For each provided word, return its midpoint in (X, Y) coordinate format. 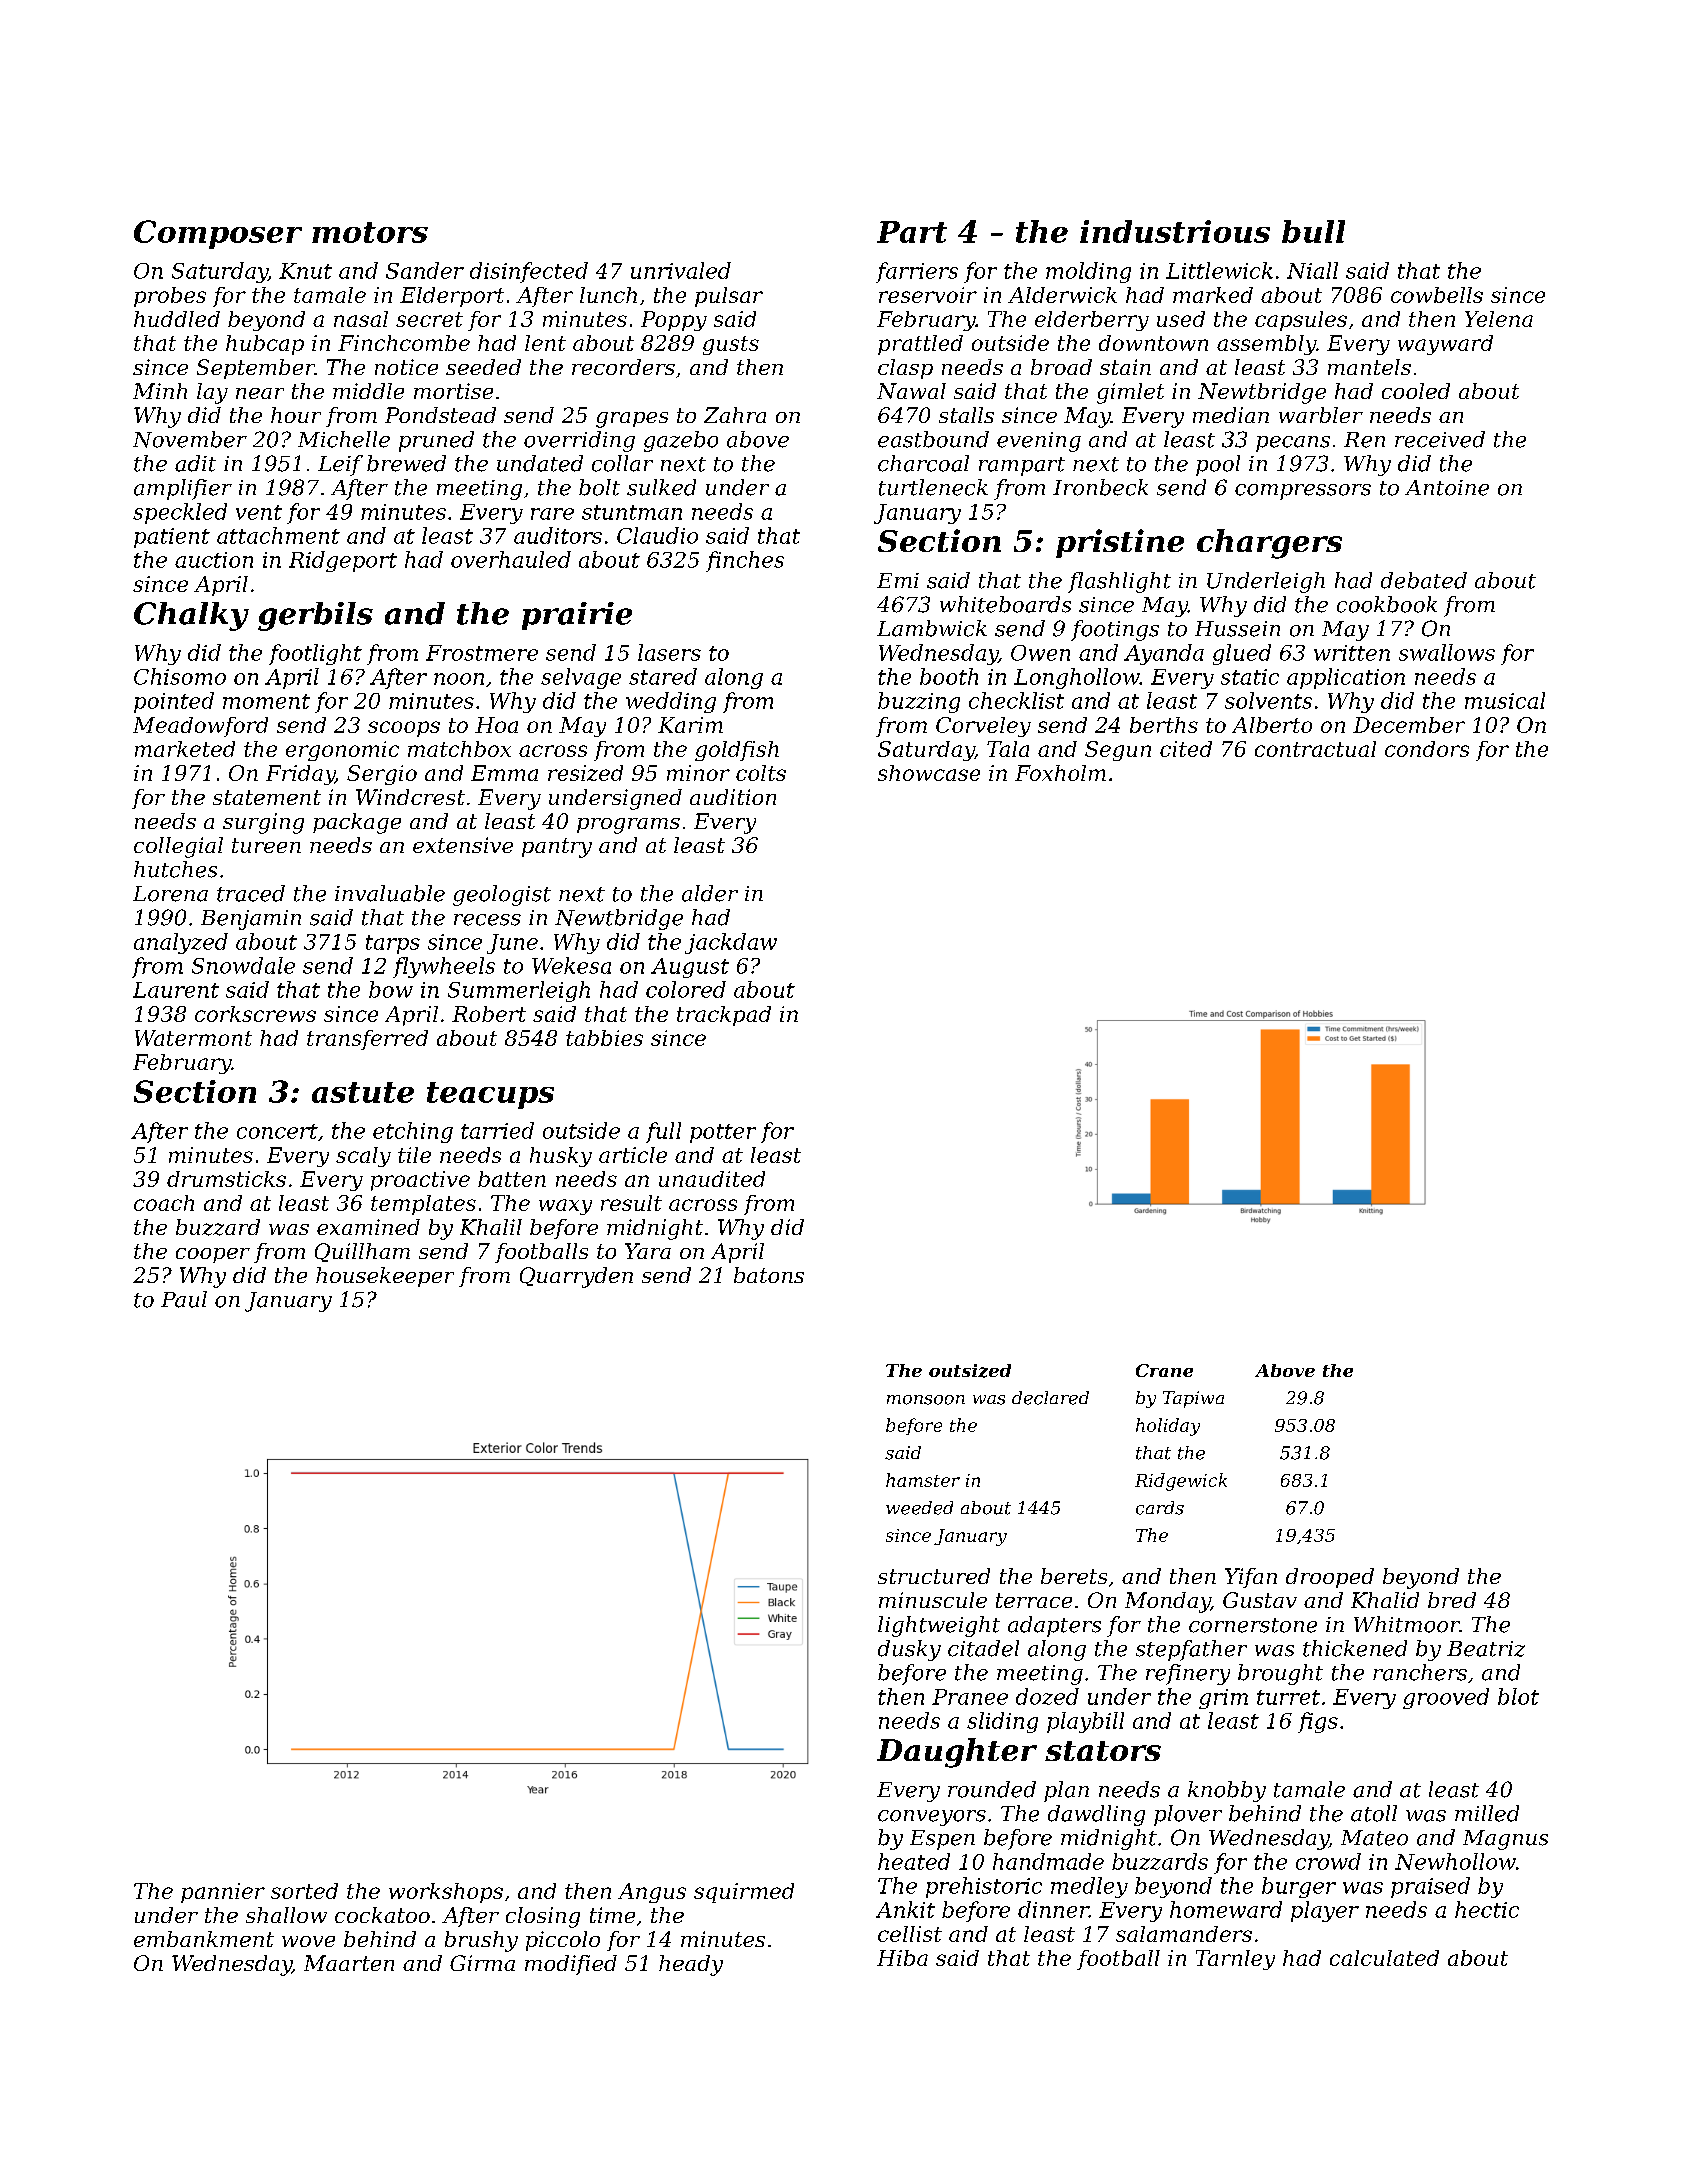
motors (370, 232)
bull (1313, 231)
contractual (1315, 749)
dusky (909, 1650)
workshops (446, 1893)
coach (164, 1203)
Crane (1164, 1370)
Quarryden (576, 1277)
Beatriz (1486, 1649)
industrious (1175, 231)
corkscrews (255, 1014)
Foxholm (1060, 773)
